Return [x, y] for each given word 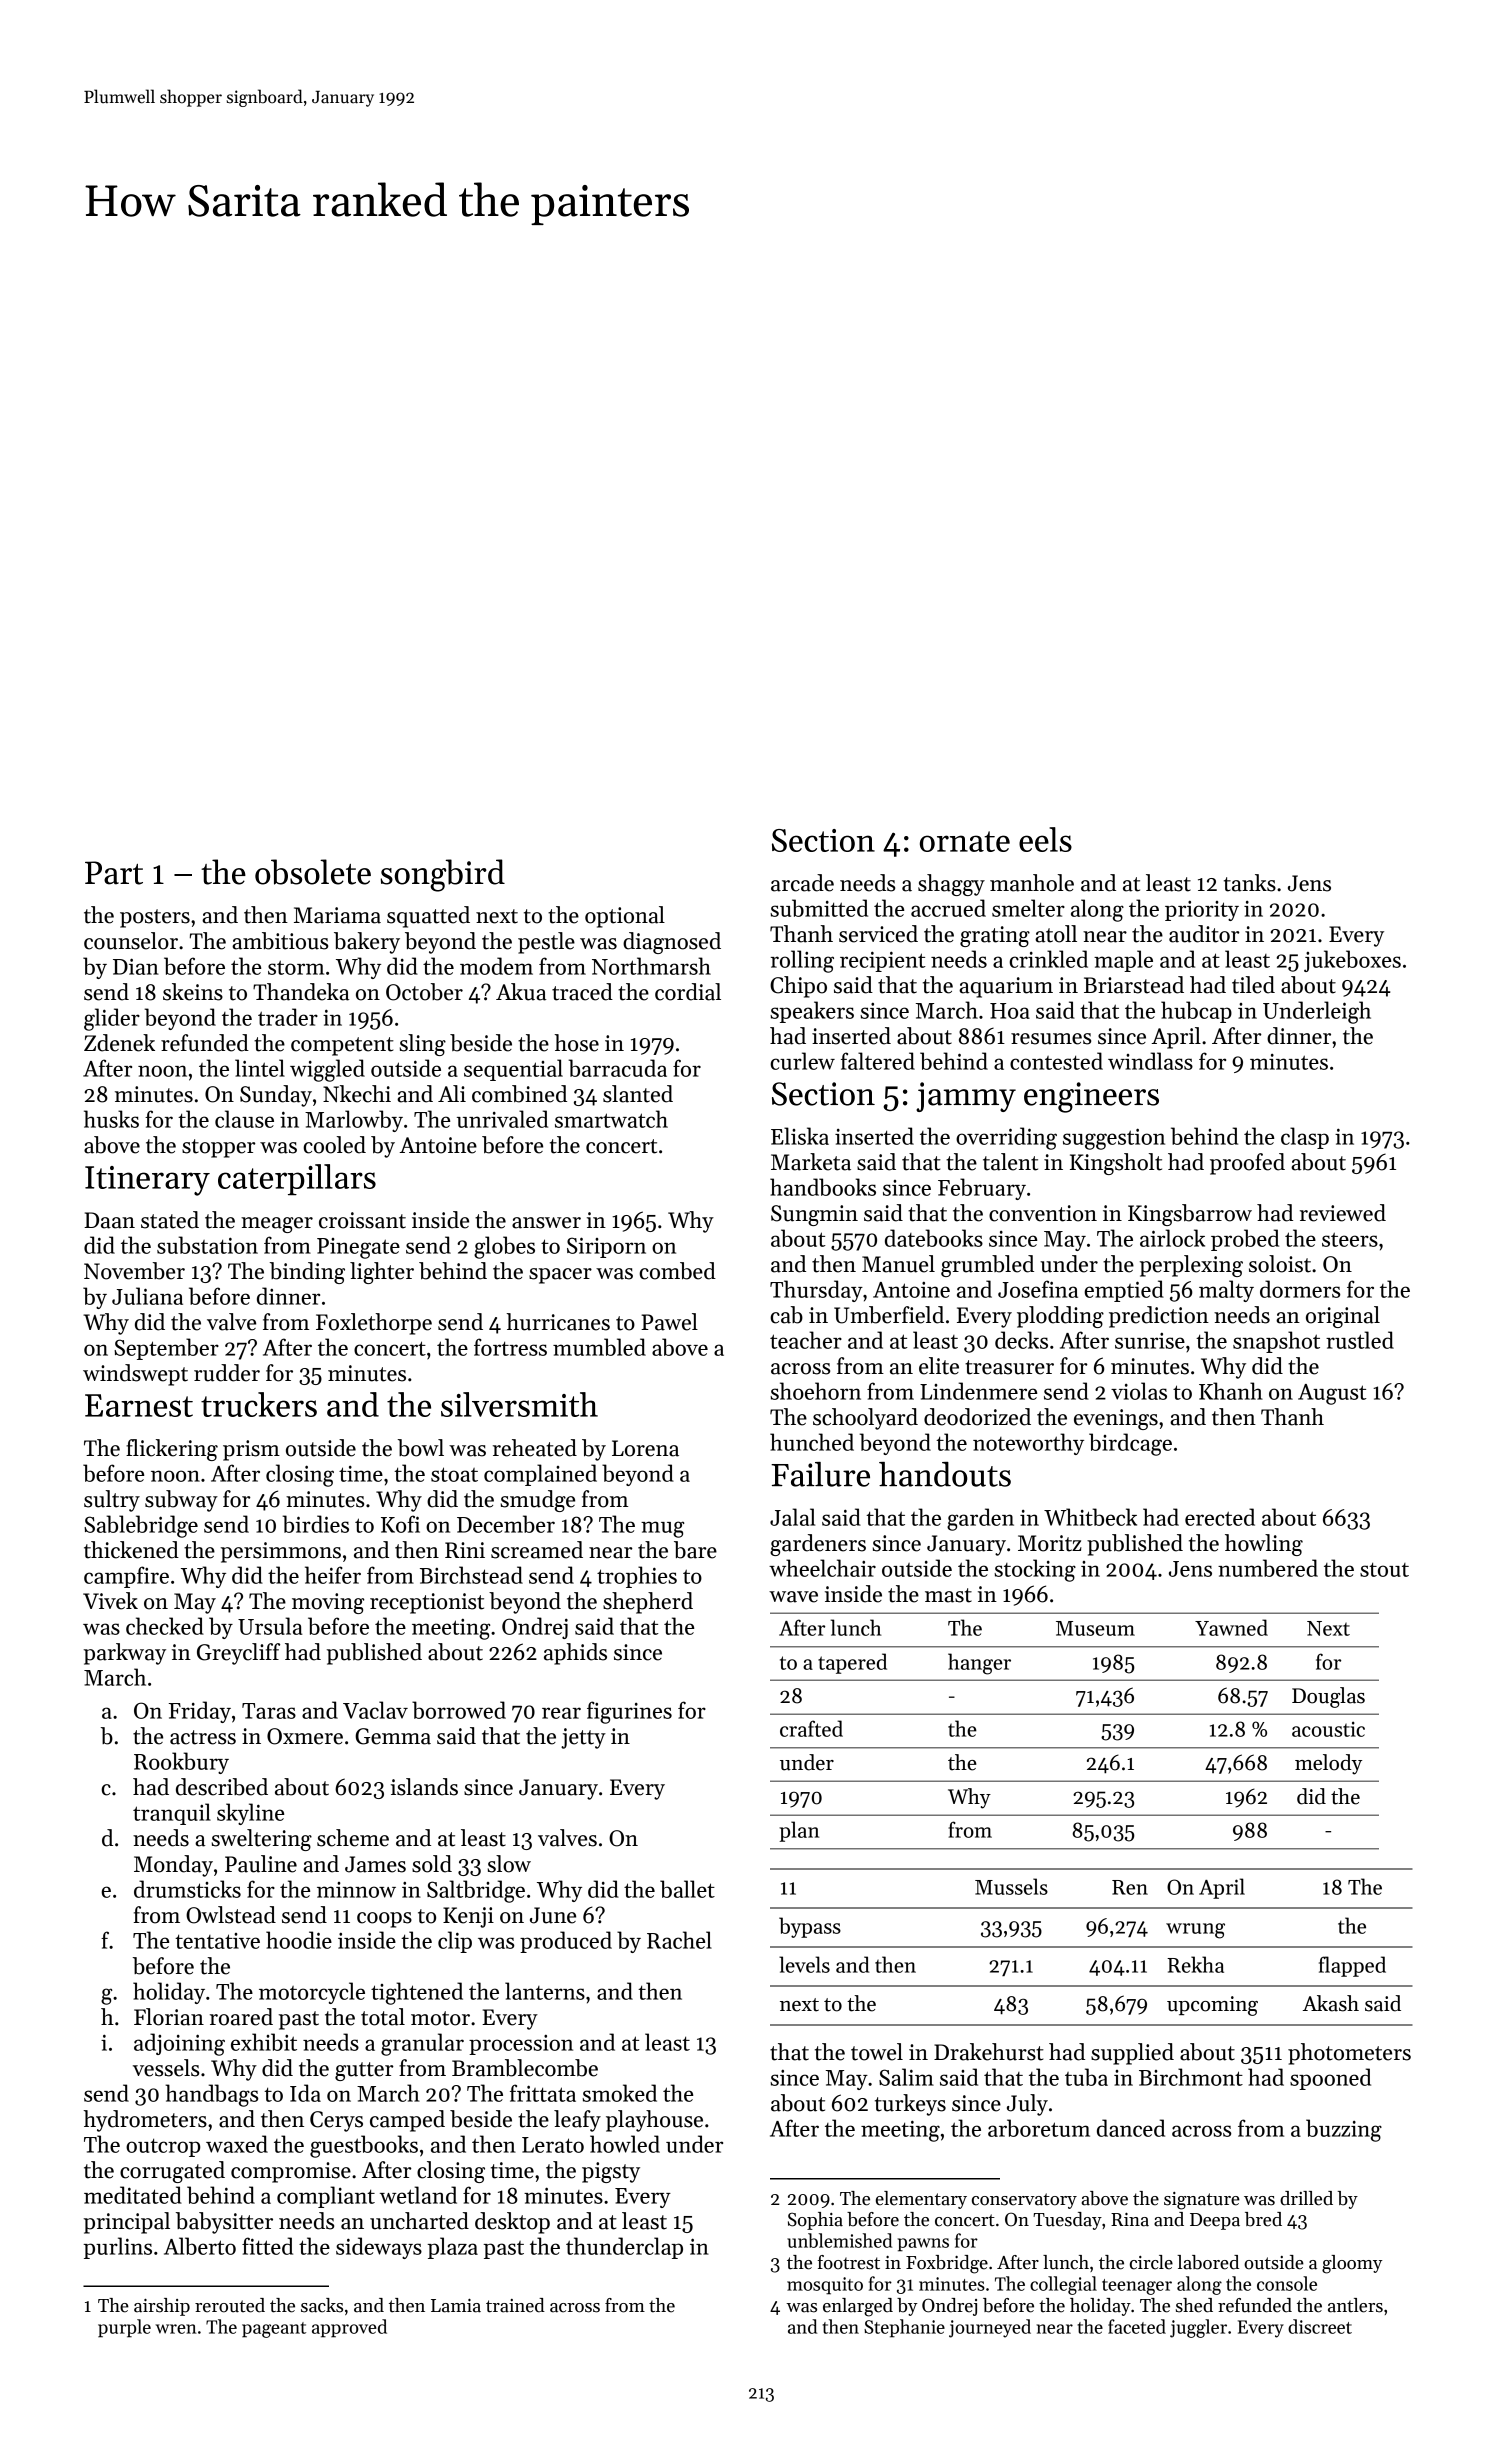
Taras [269, 1711]
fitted [267, 2246]
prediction [1159, 1317]
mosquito [825, 2286]
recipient [883, 961]
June [553, 1915]
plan [799, 1831]
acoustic [1328, 1729]
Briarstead [1134, 985]
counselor [131, 941]
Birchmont [1191, 2077]
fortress [510, 1347]
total [383, 2017]
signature [1202, 2201]
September [166, 1349]
